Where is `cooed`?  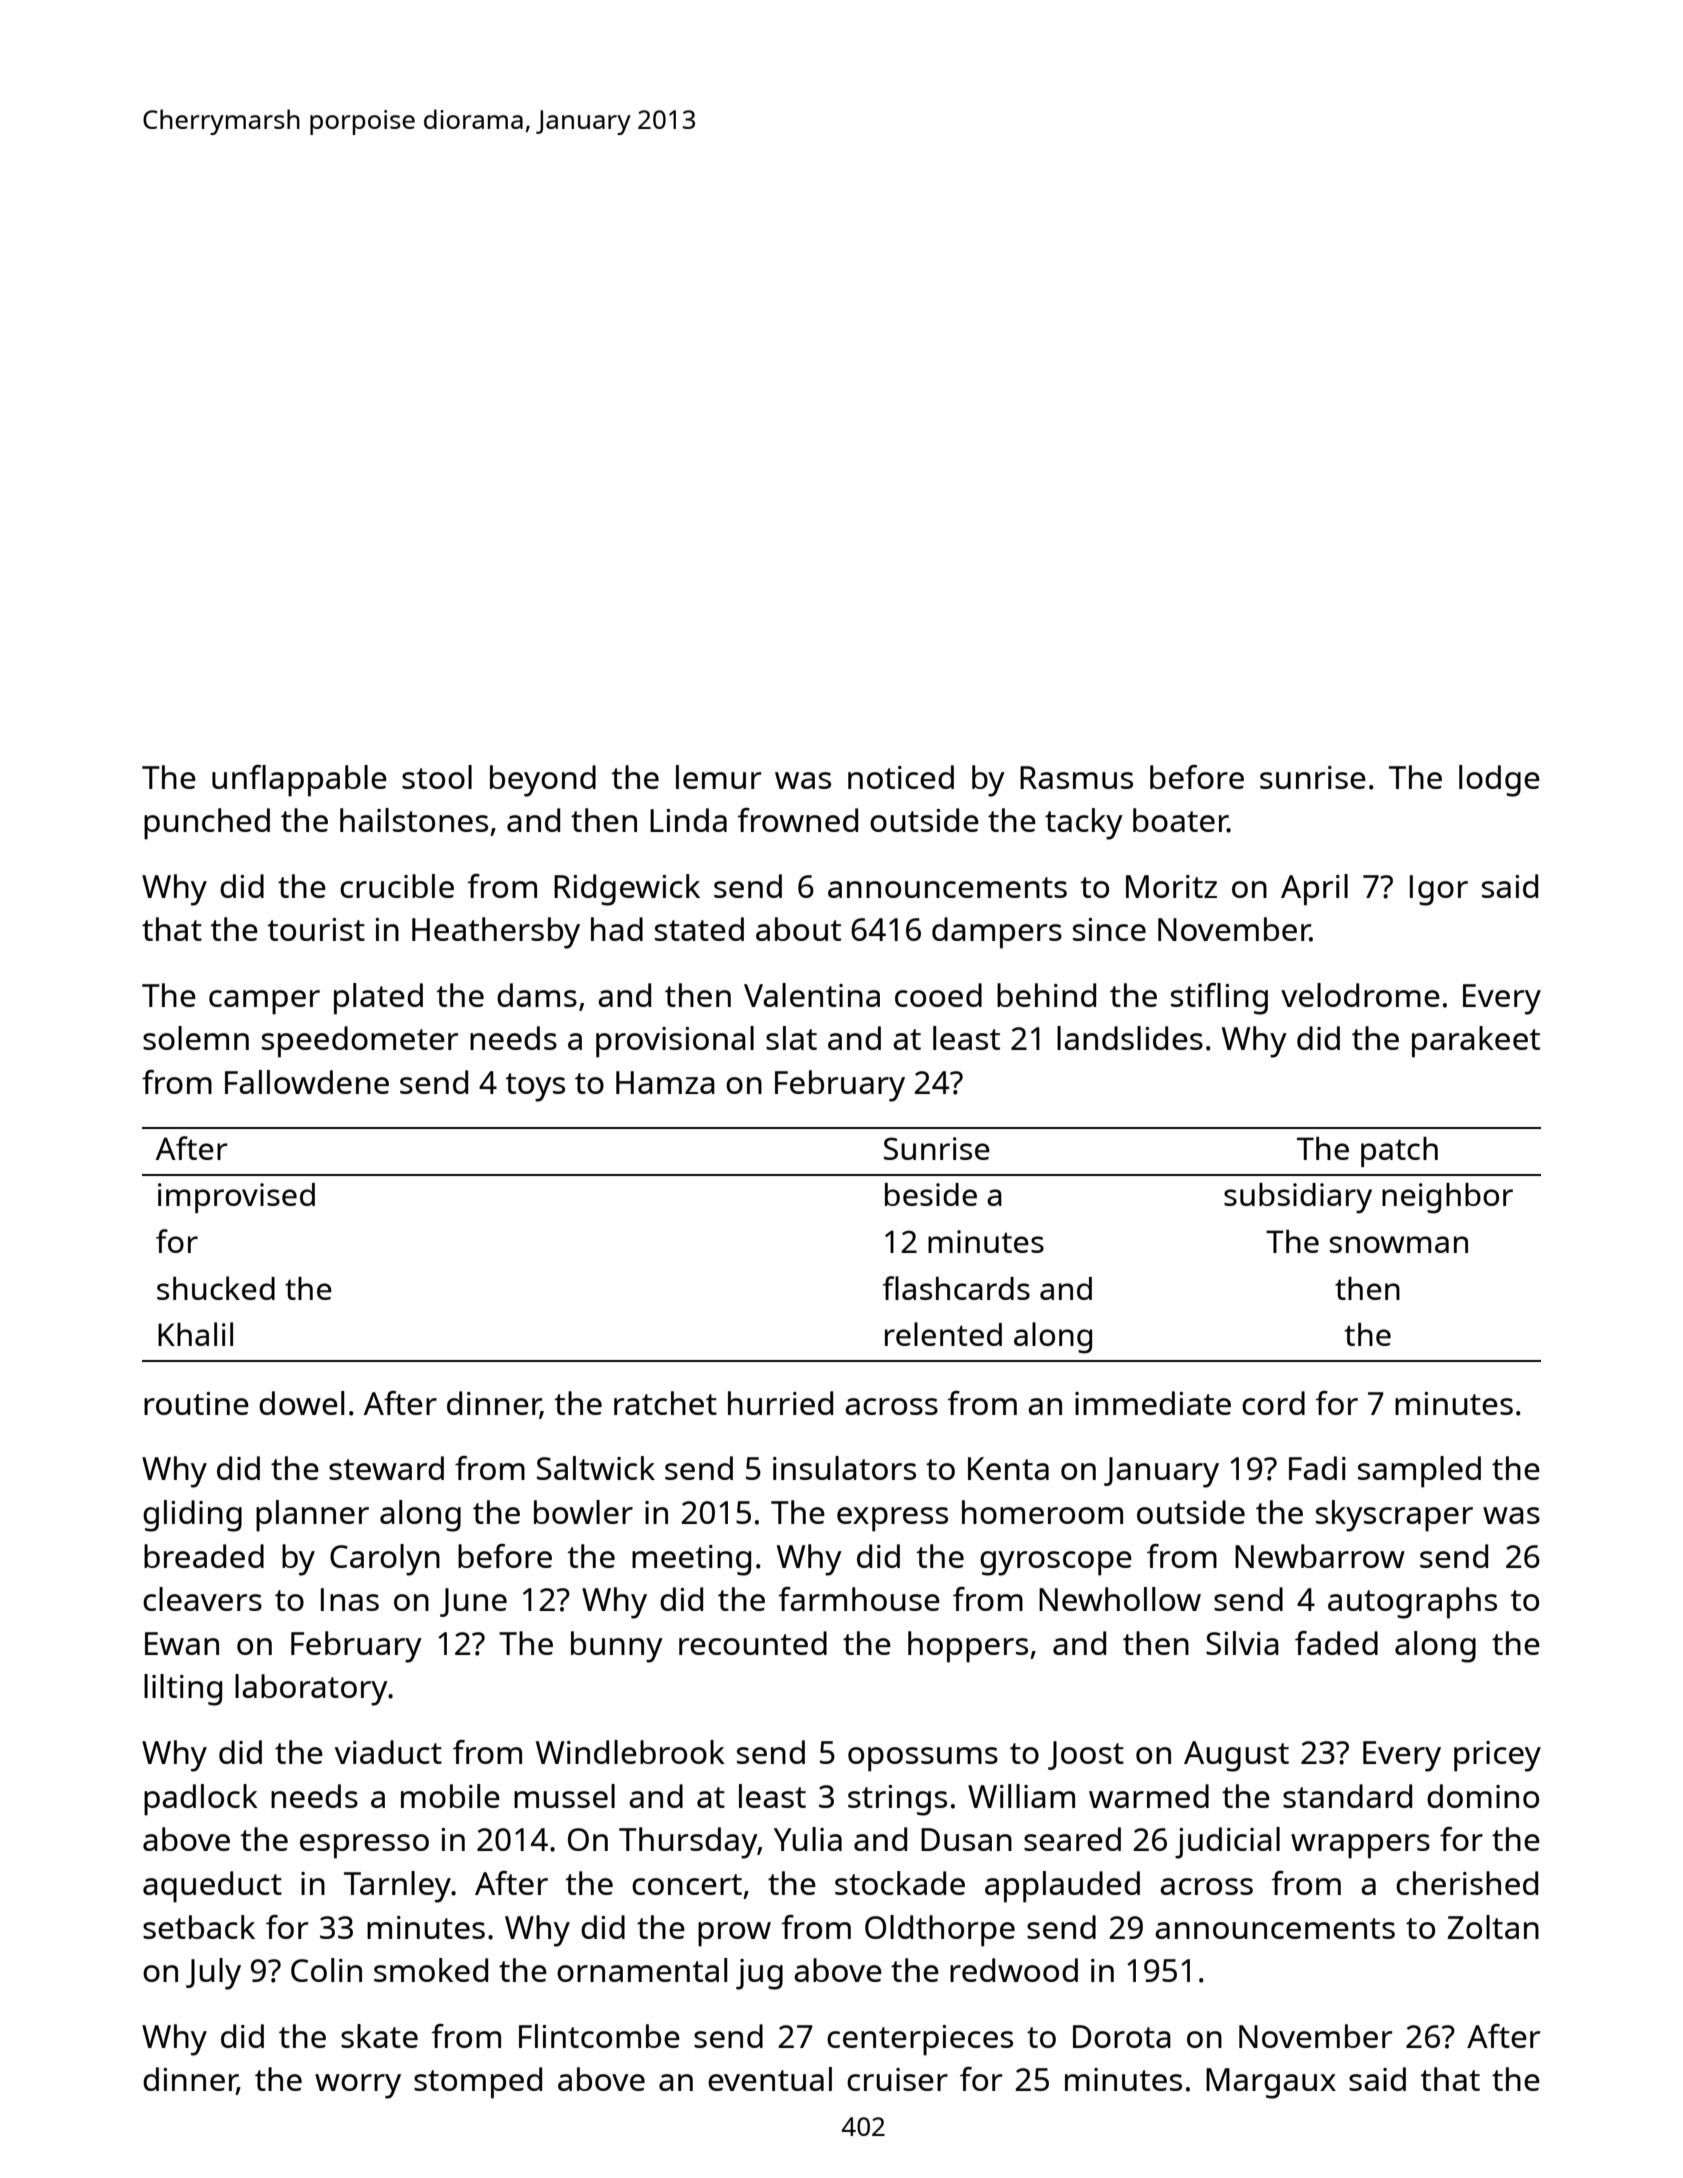
cooed is located at coordinates (938, 995).
